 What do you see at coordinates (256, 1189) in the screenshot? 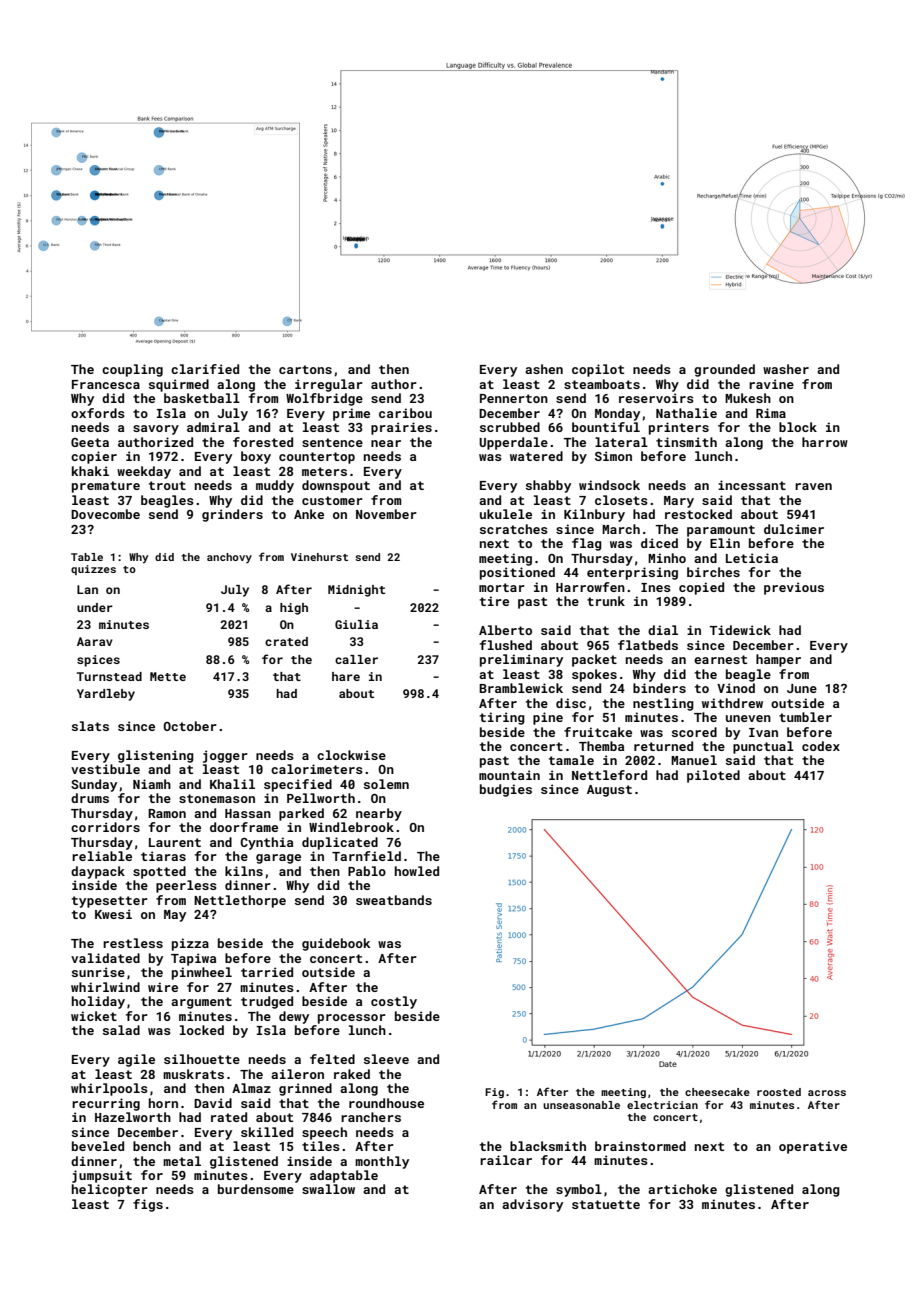
I see `burdensome` at bounding box center [256, 1189].
